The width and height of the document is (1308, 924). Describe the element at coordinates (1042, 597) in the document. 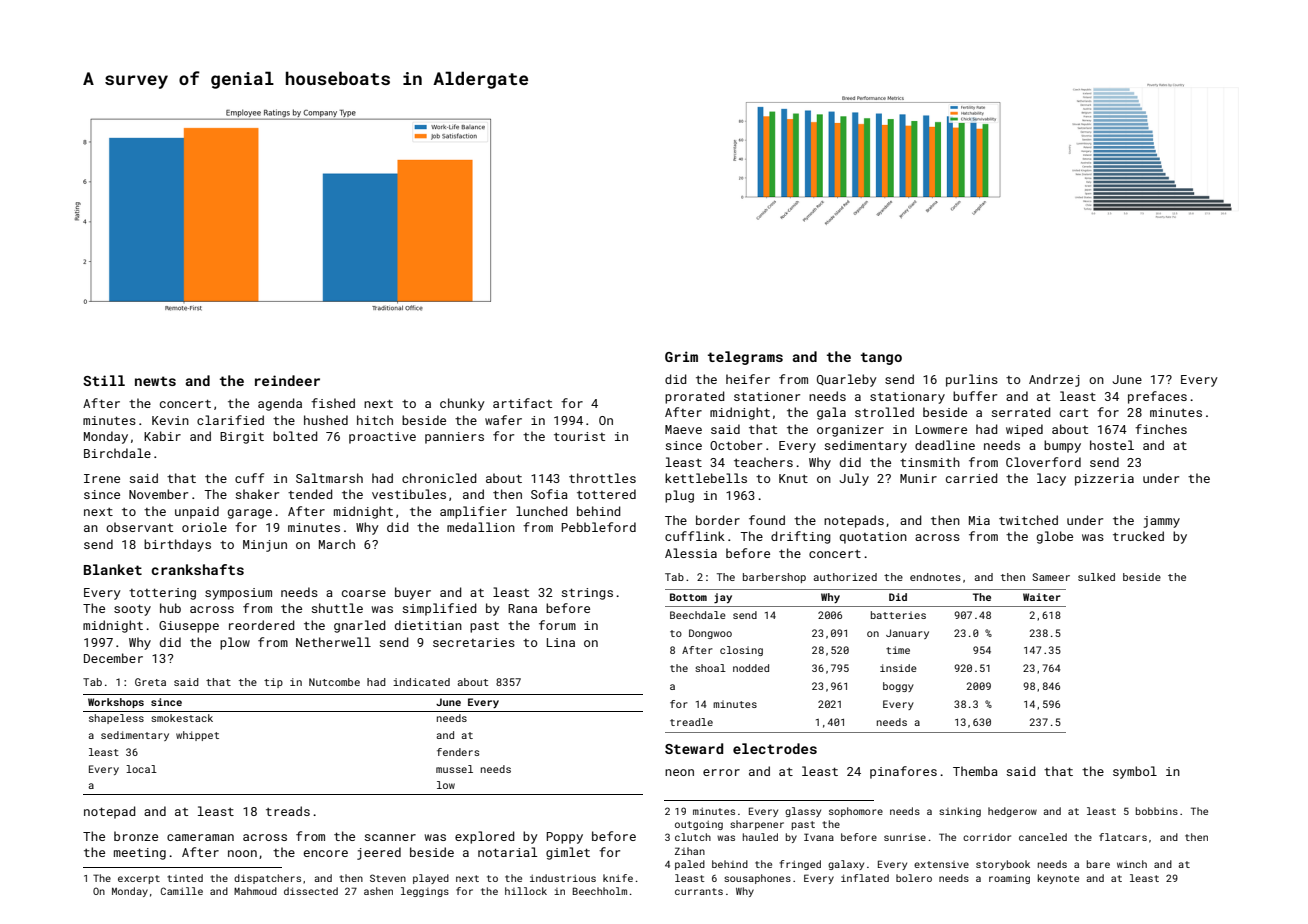

I see `Waiter` at that location.
